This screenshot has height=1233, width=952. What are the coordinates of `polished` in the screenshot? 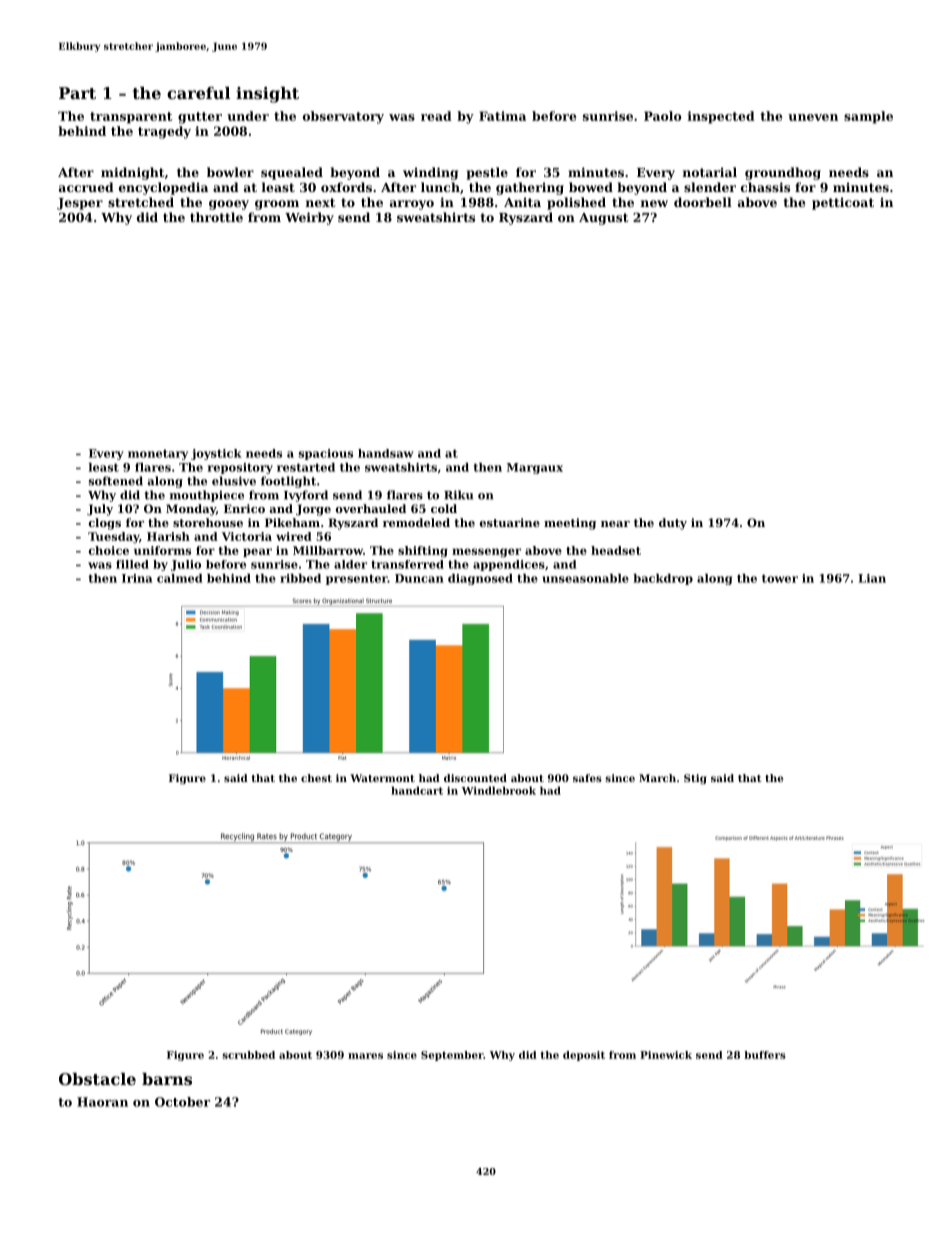 It's located at (576, 203).
